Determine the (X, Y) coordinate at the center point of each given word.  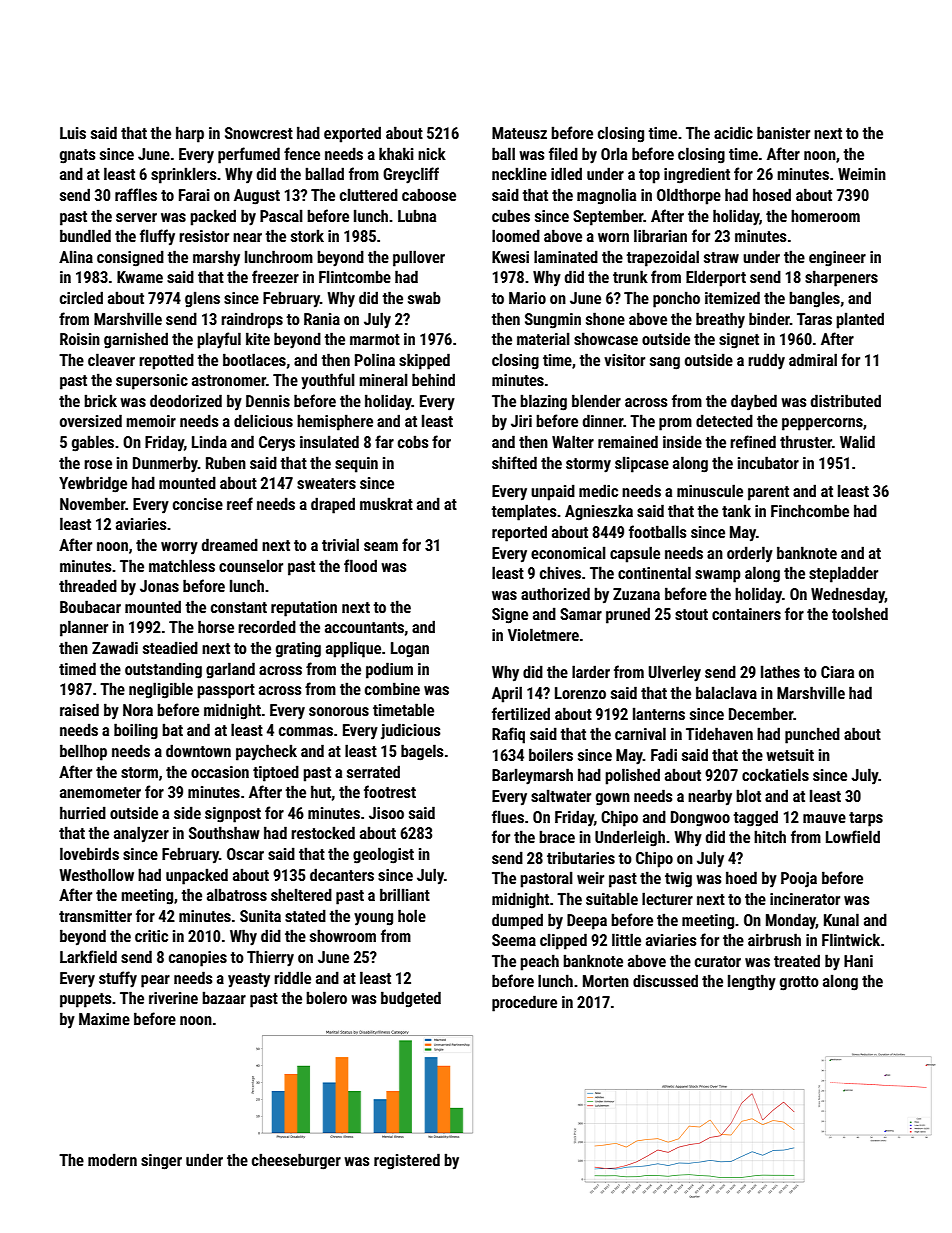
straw (721, 257)
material (543, 338)
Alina (76, 256)
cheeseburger (296, 1161)
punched (812, 735)
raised (79, 709)
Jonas (159, 586)
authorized (555, 593)
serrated (373, 771)
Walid (857, 441)
